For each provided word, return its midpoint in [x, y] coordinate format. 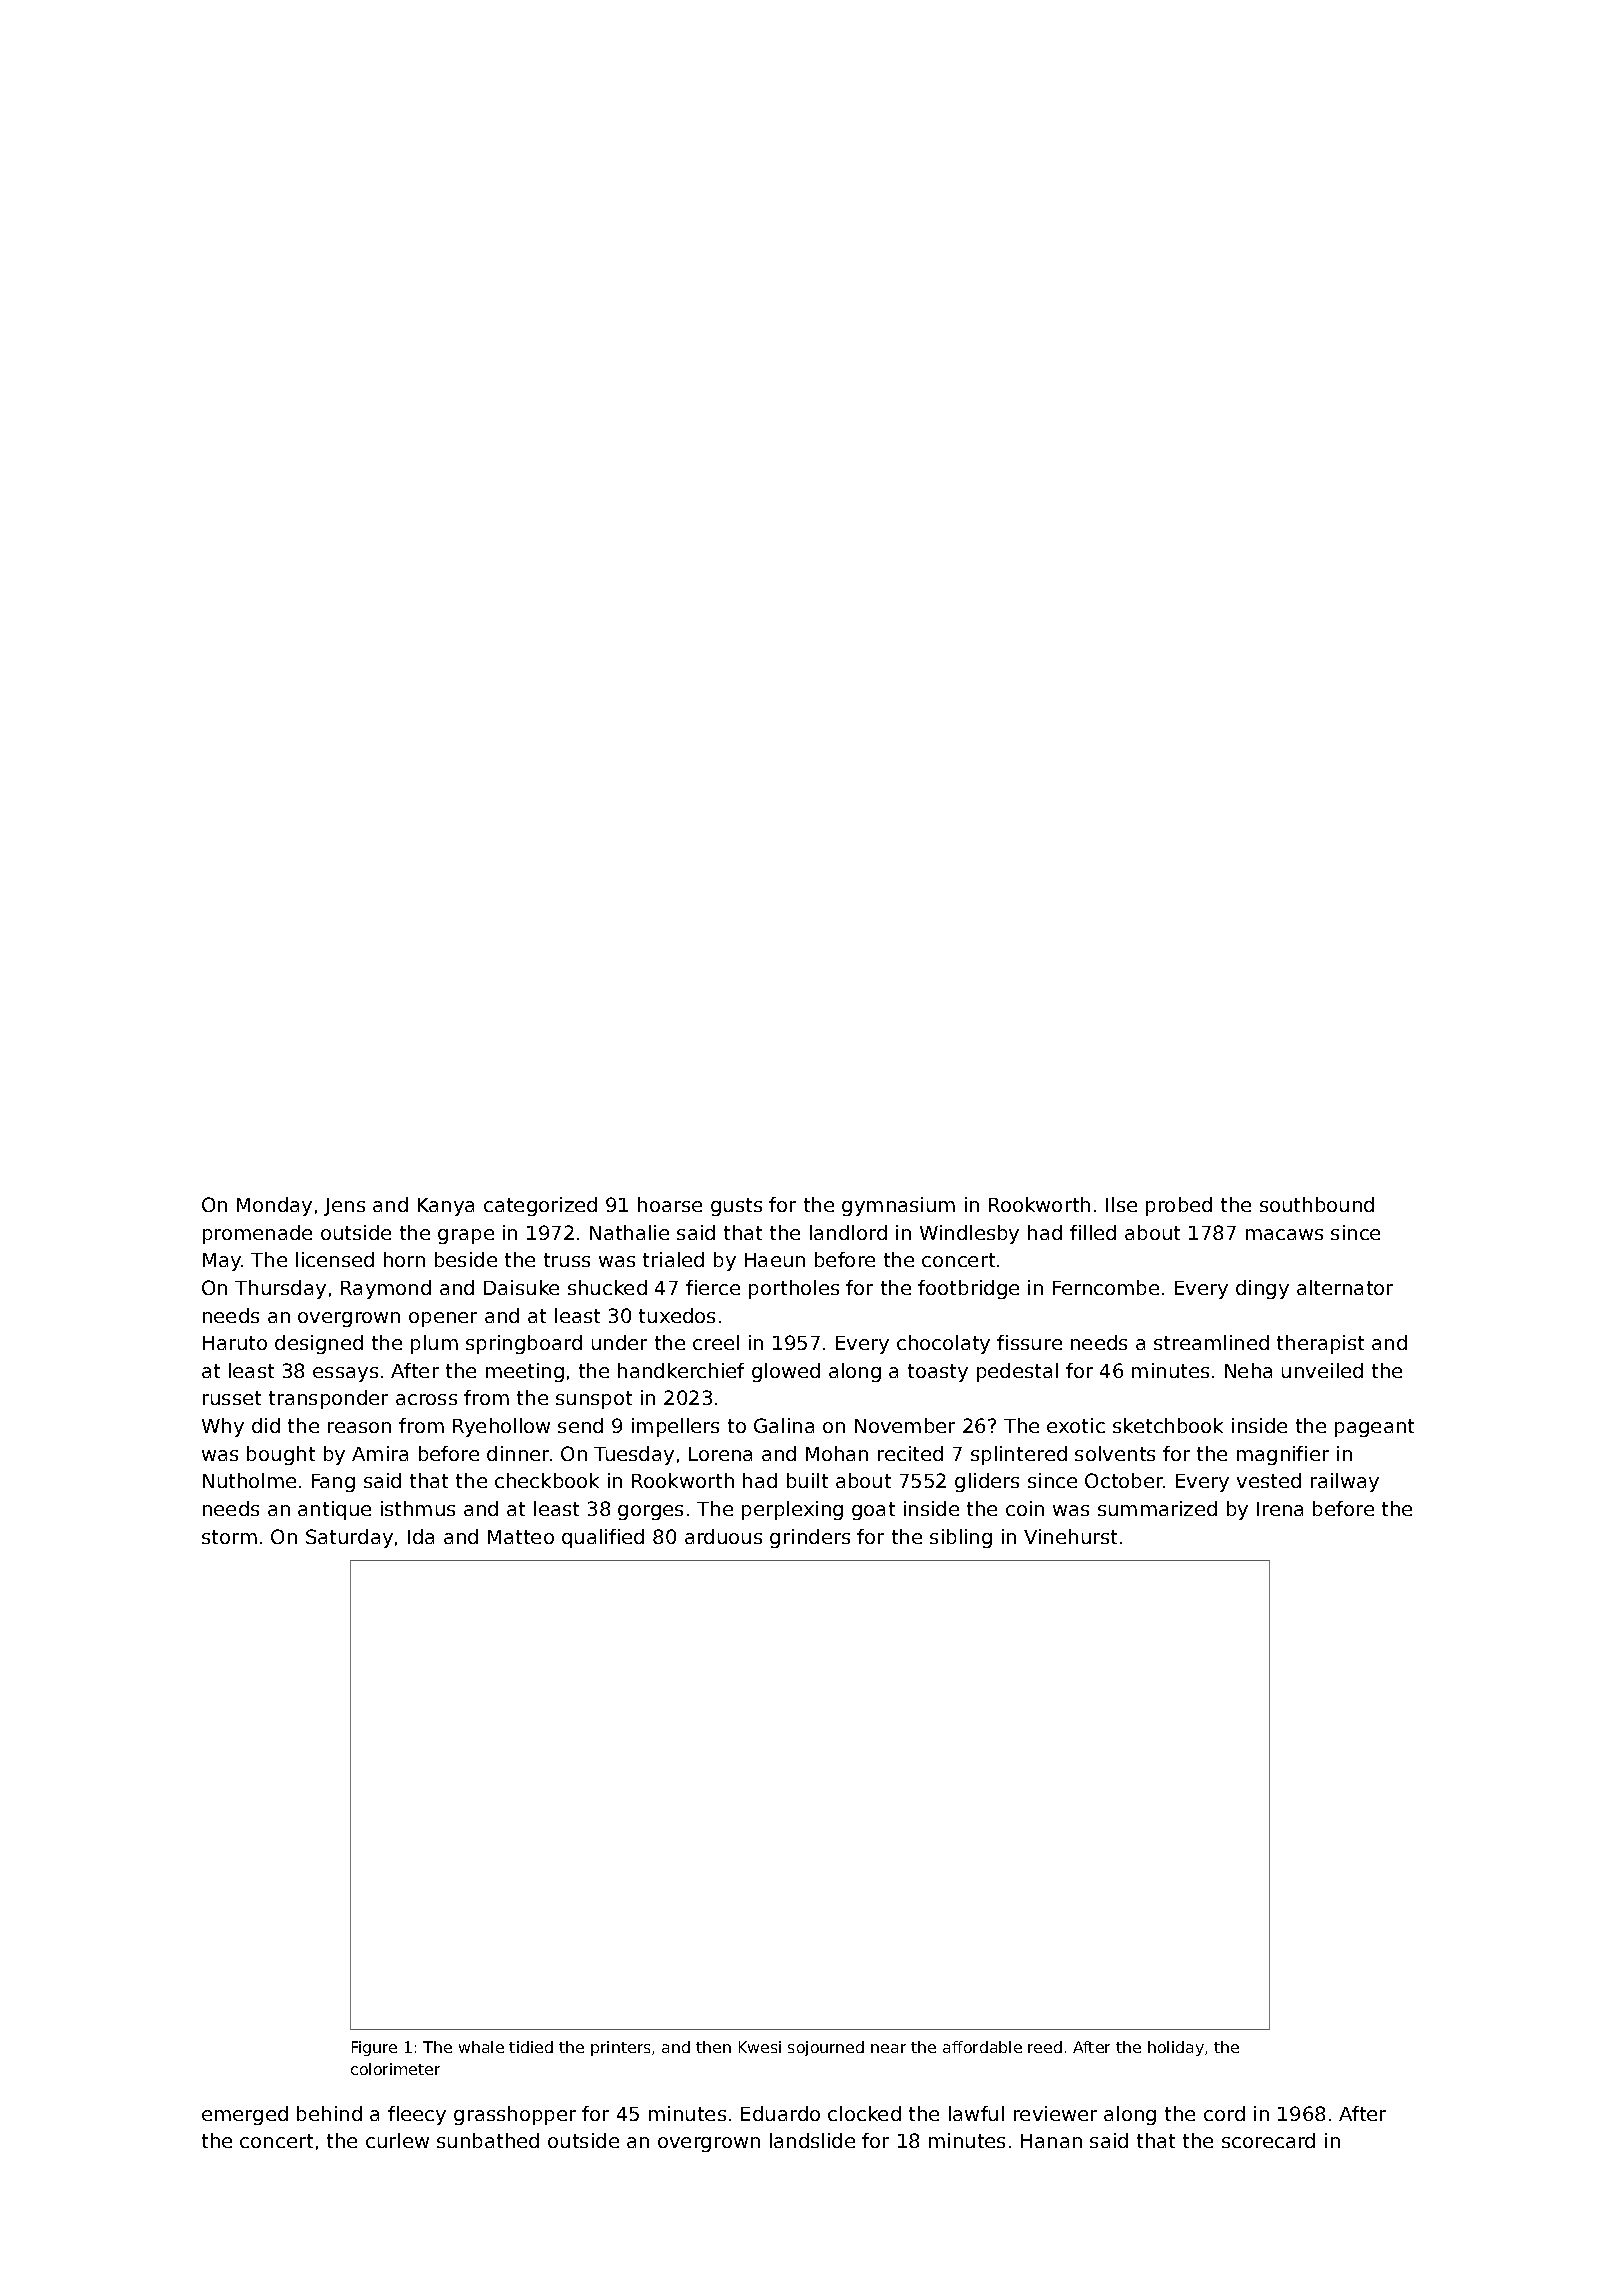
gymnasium [898, 1206]
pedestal [1017, 1372]
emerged [245, 2115]
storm [229, 1537]
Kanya [446, 1207]
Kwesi [760, 2047]
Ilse [1121, 1204]
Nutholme [249, 1480]
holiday [1176, 2048]
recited [910, 1453]
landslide [812, 2140]
